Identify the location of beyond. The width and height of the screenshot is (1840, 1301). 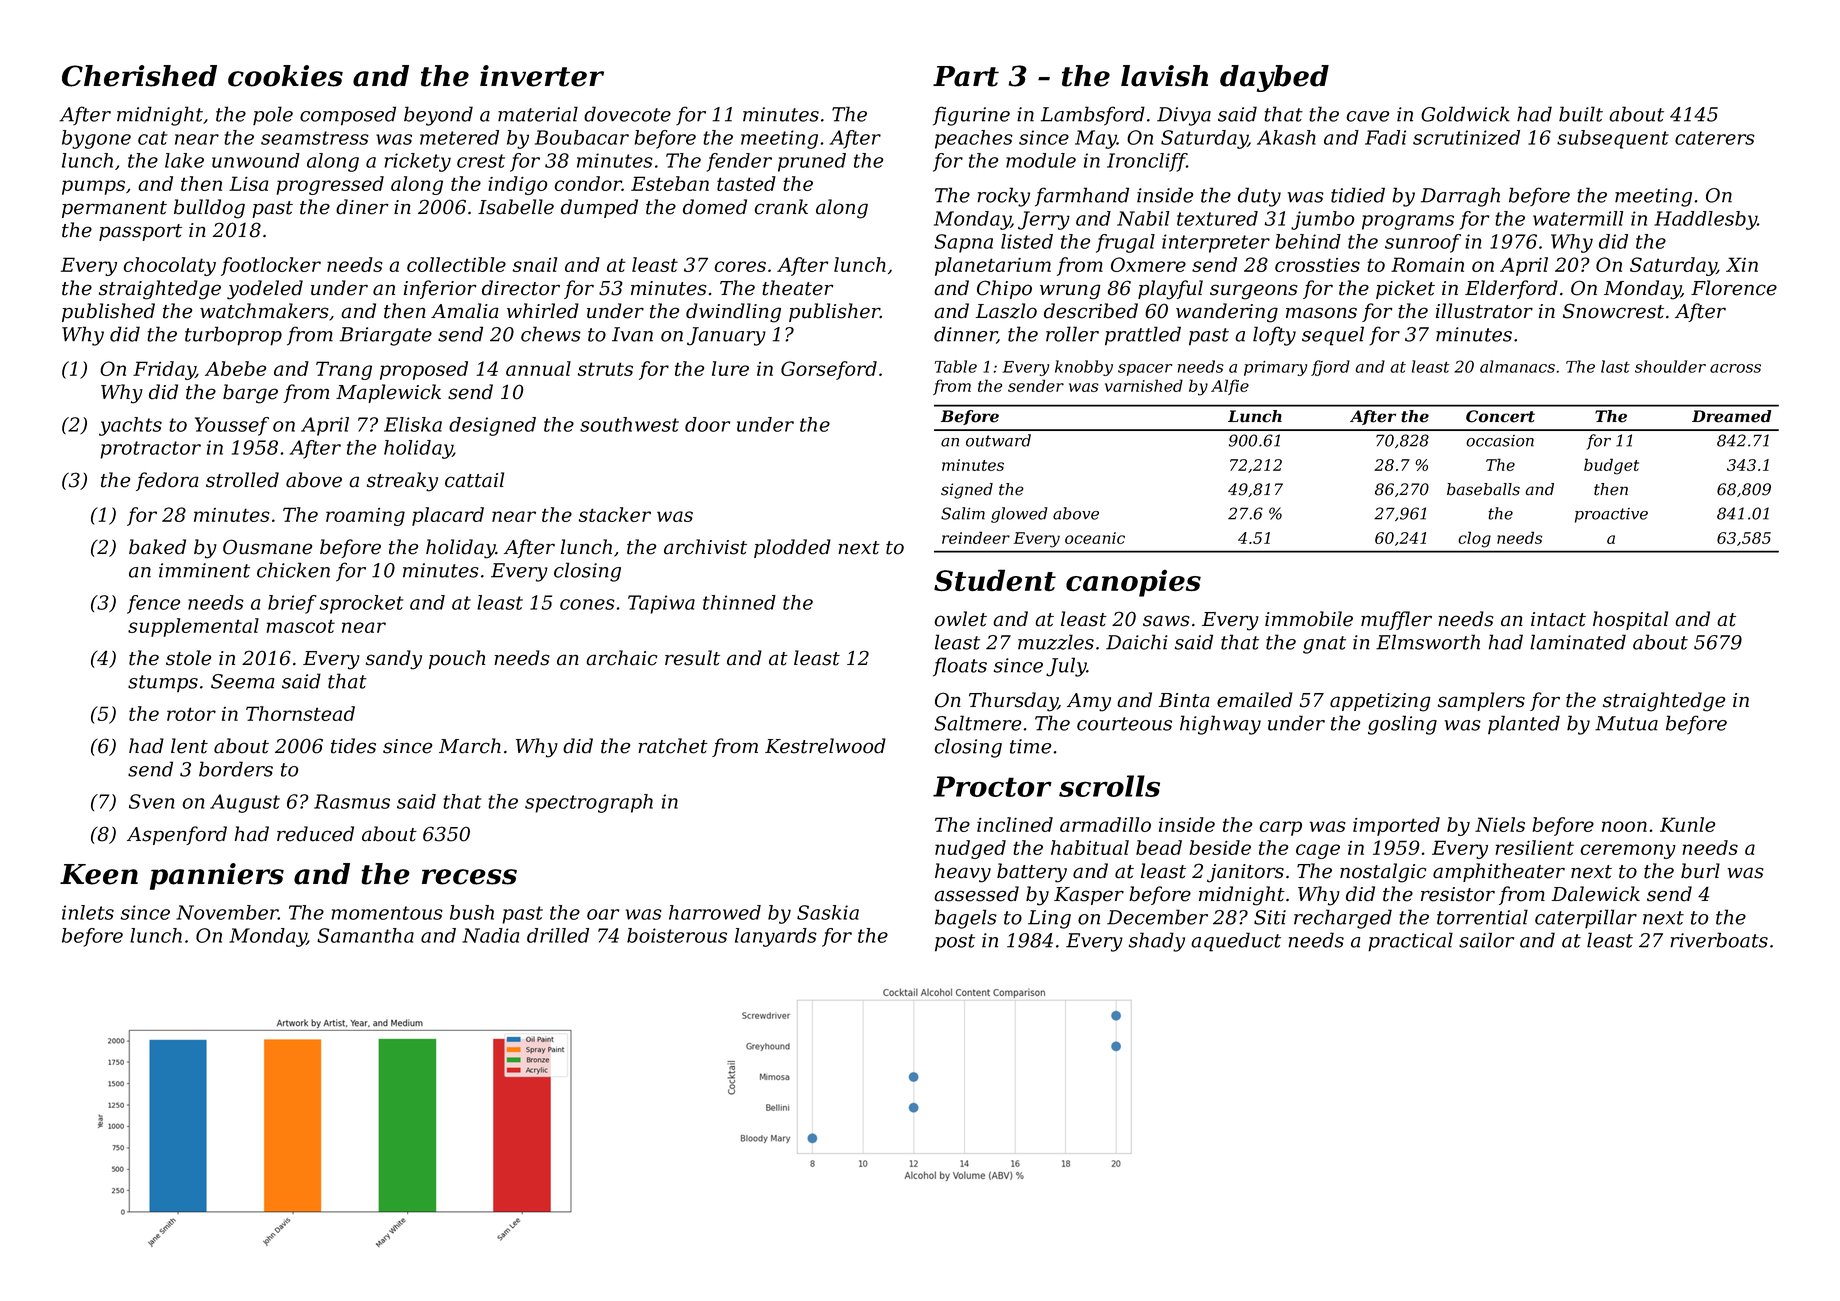
(438, 116).
